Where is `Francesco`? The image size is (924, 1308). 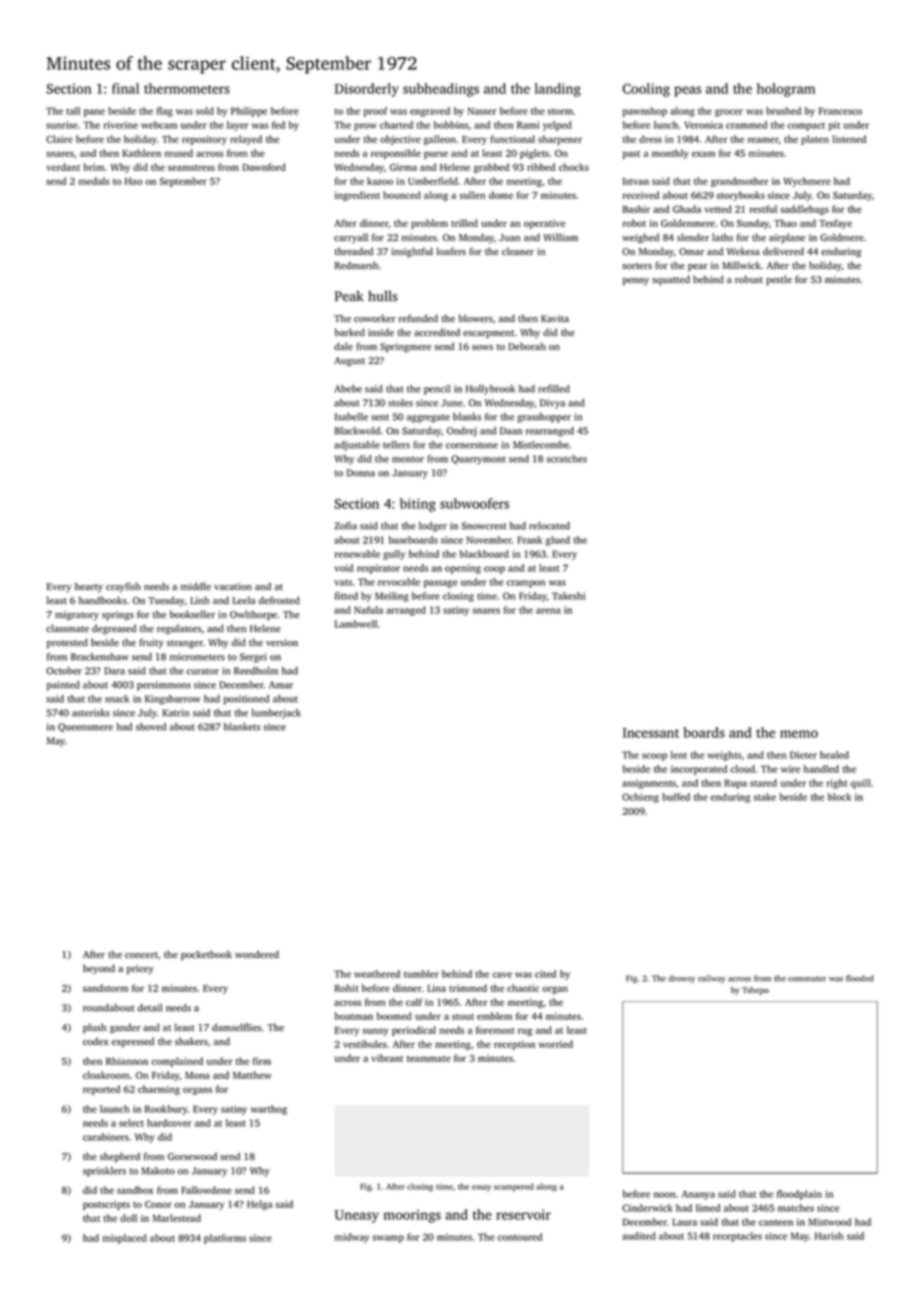
Francesco is located at coordinates (840, 111).
